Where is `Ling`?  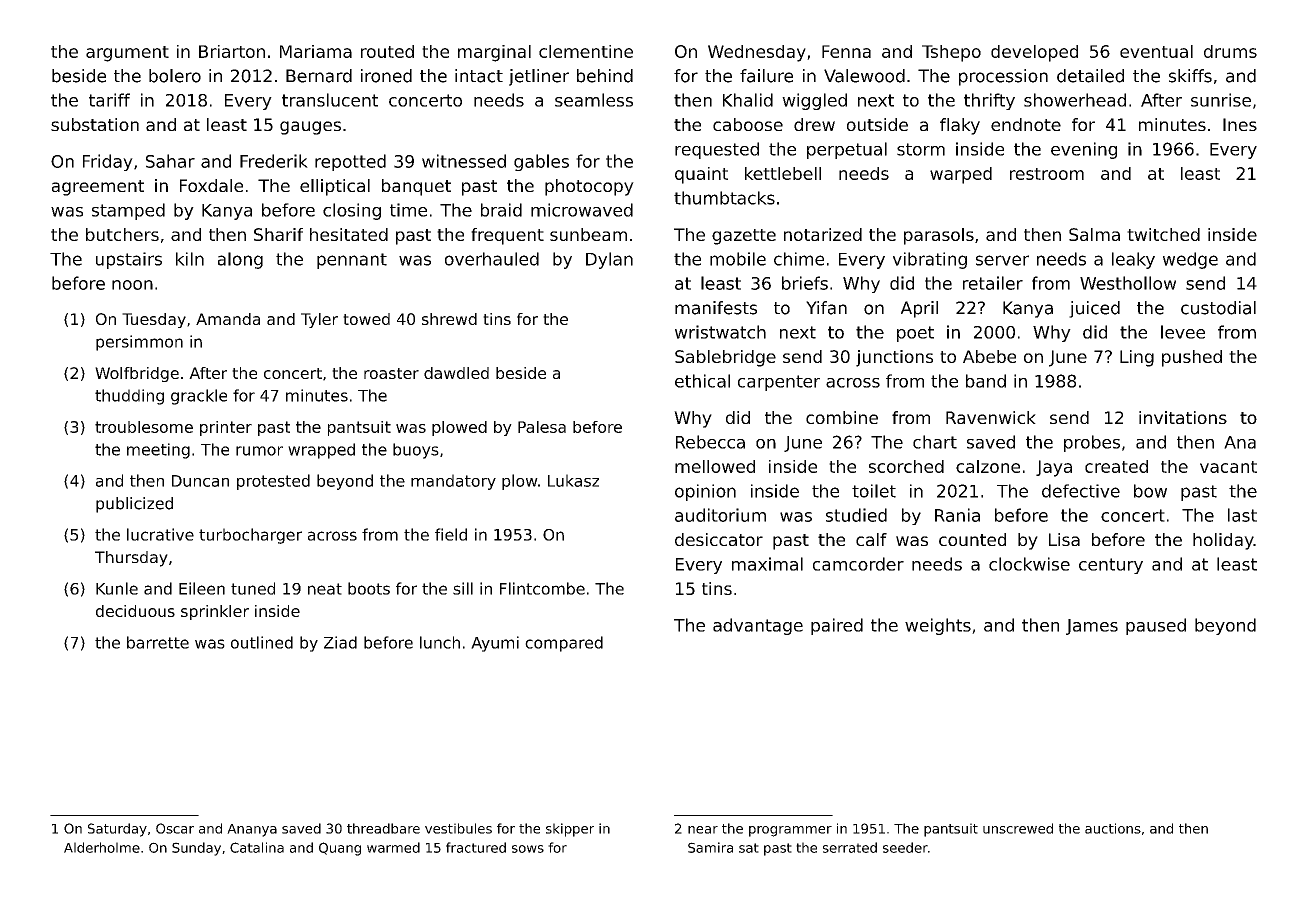 Ling is located at coordinates (1137, 358).
